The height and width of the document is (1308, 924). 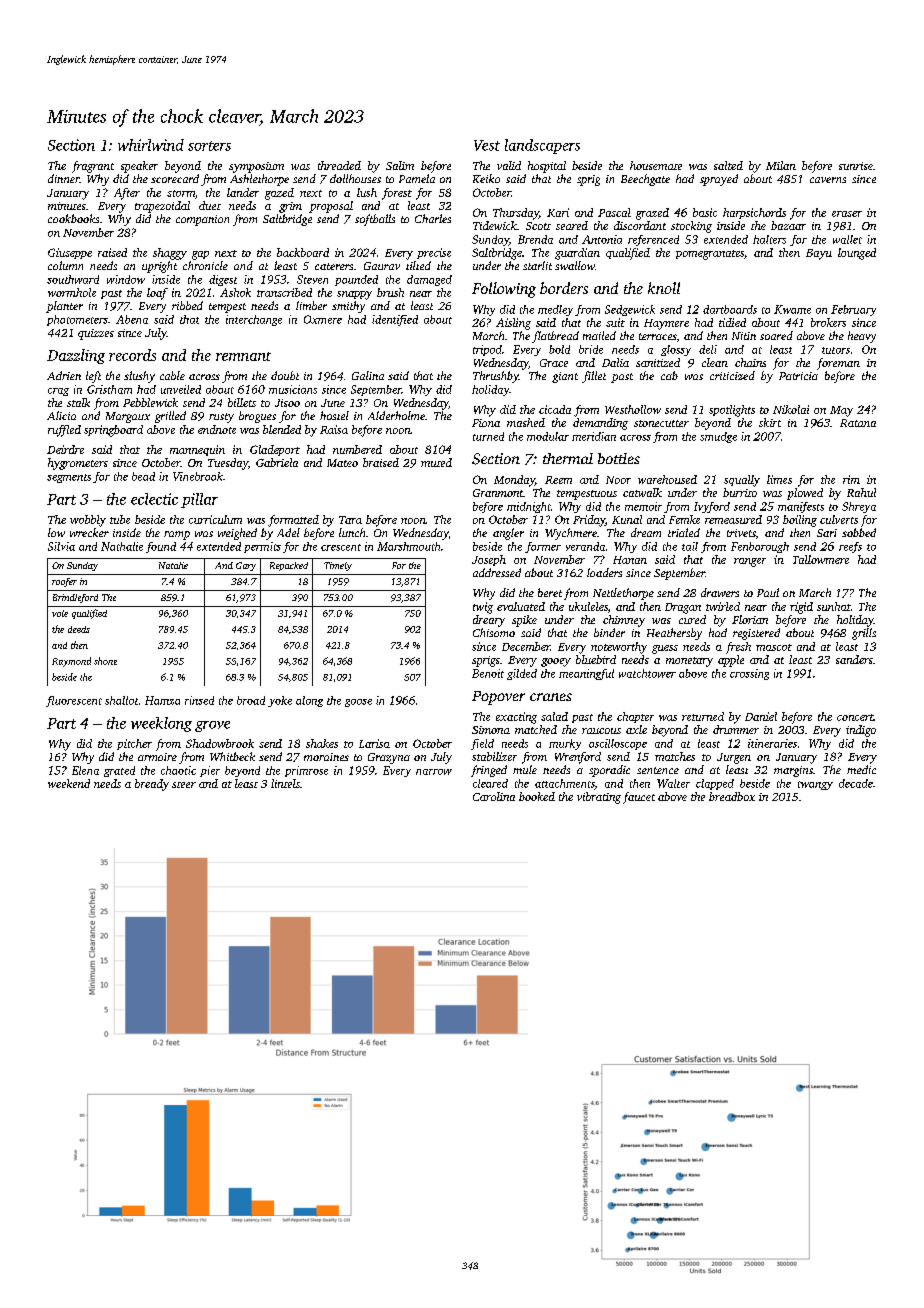 What do you see at coordinates (256, 167) in the document?
I see `symposium` at bounding box center [256, 167].
